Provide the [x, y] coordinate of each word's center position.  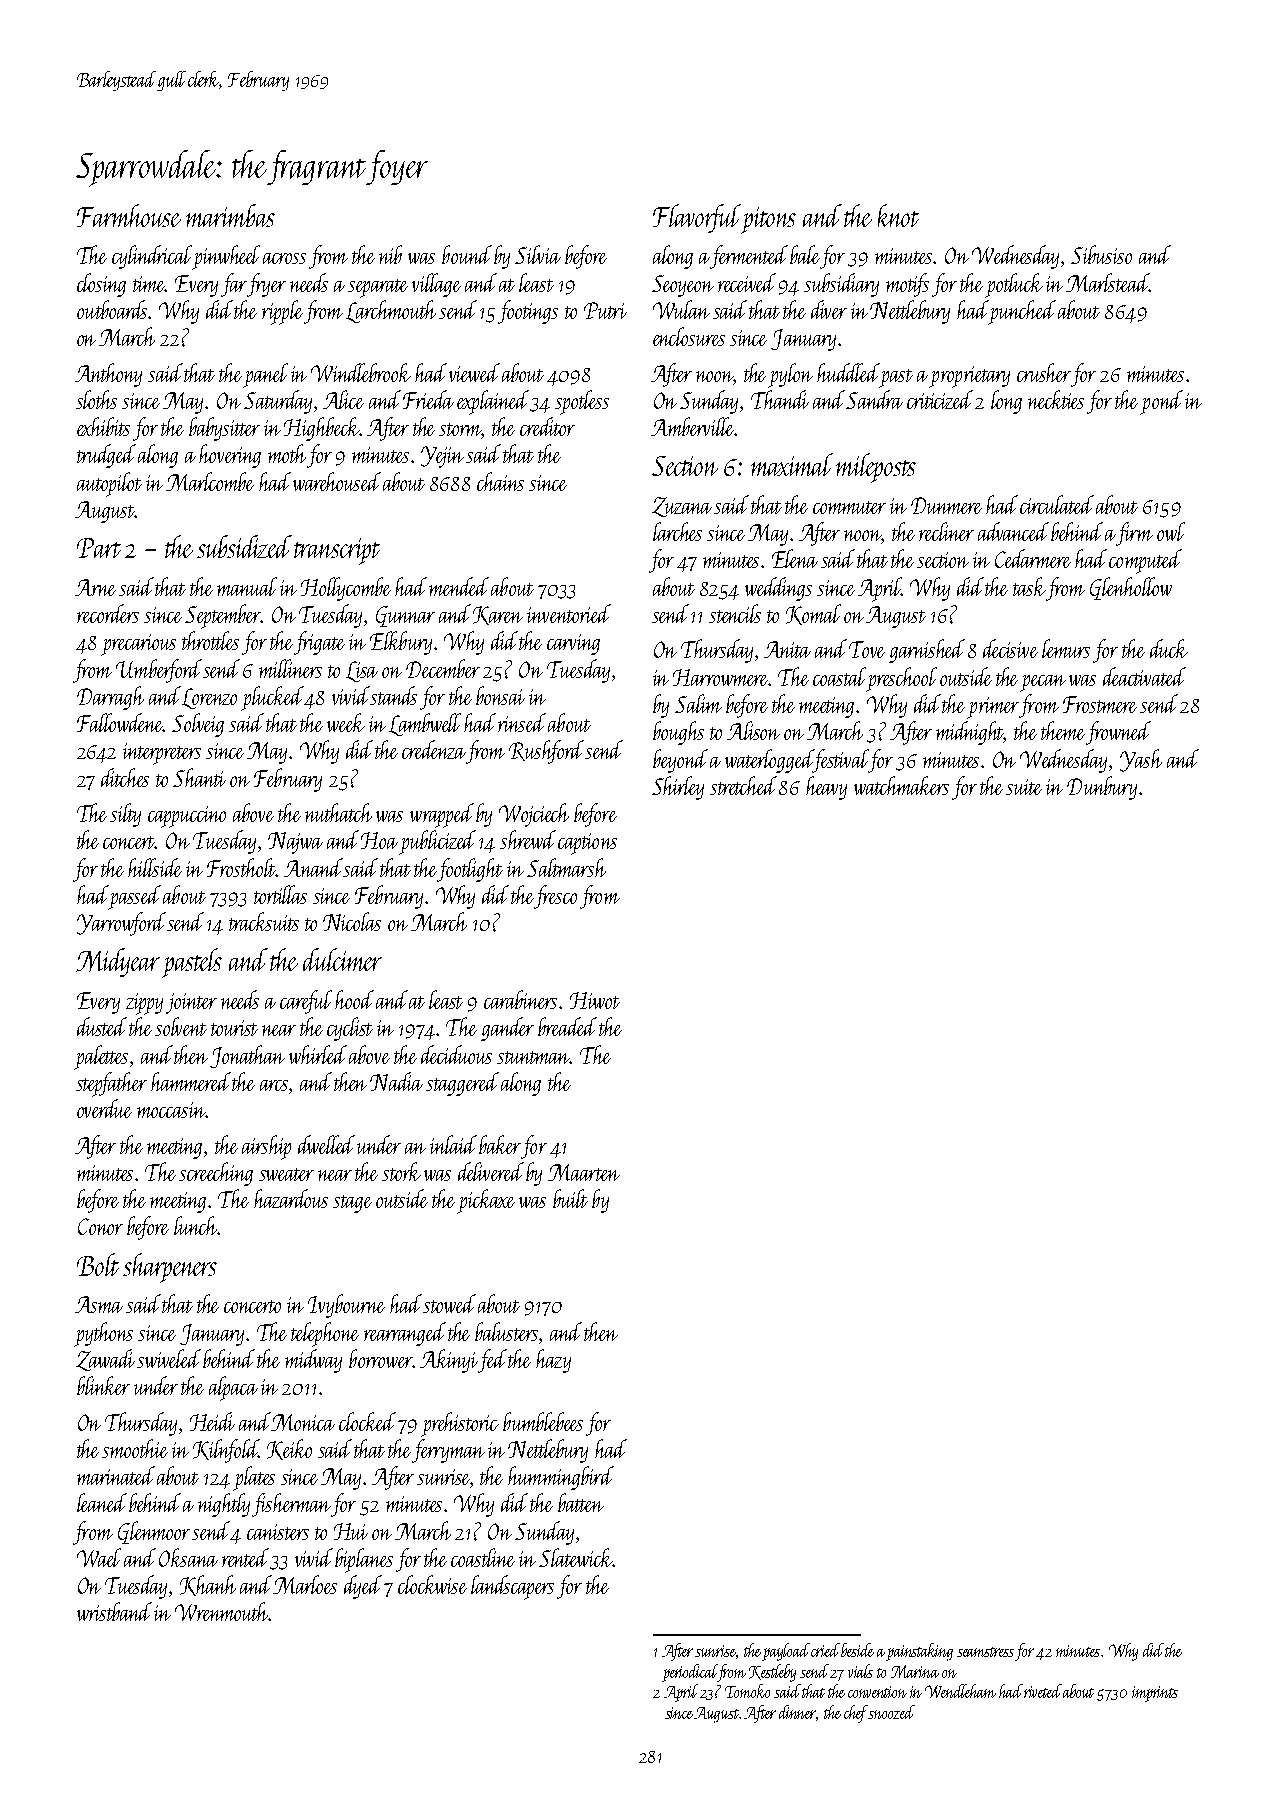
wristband [114, 1611]
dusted [102, 1026]
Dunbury [1102, 788]
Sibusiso [1101, 254]
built [570, 1198]
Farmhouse [129, 215]
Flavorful [697, 218]
